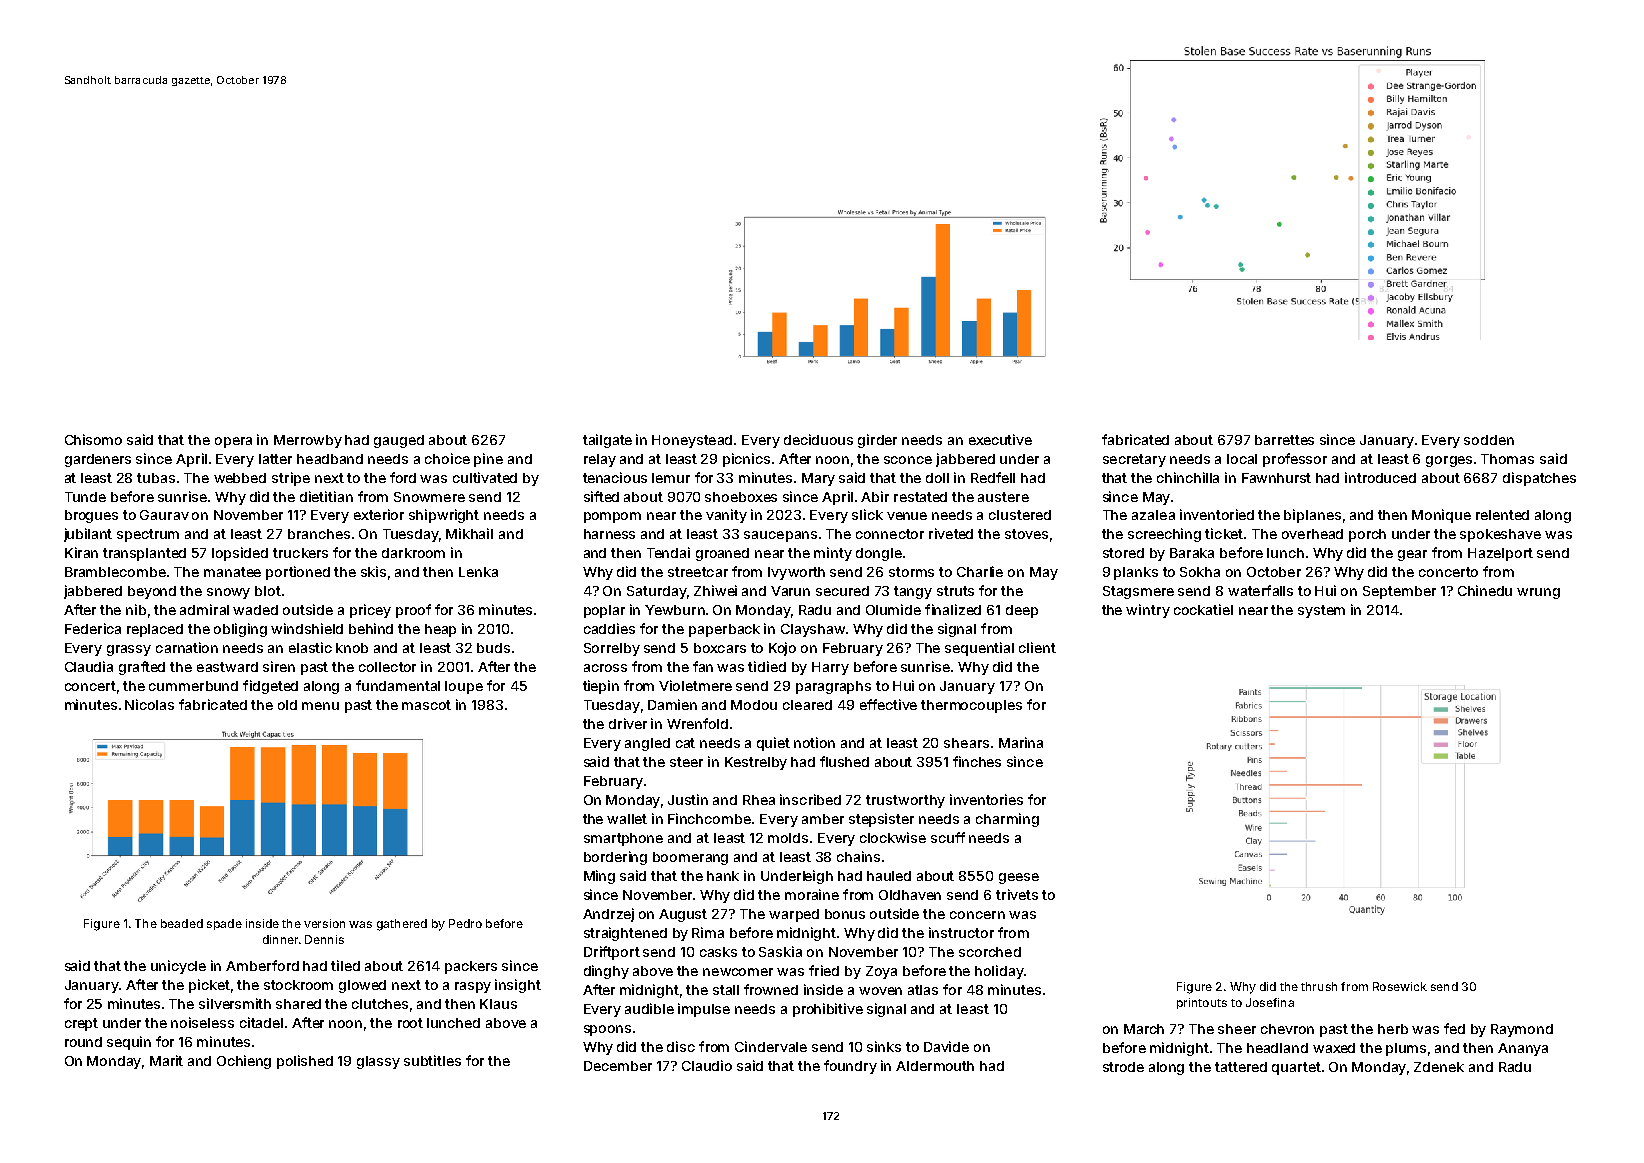  Describe the element at coordinates (83, 1042) in the image. I see `round` at that location.
